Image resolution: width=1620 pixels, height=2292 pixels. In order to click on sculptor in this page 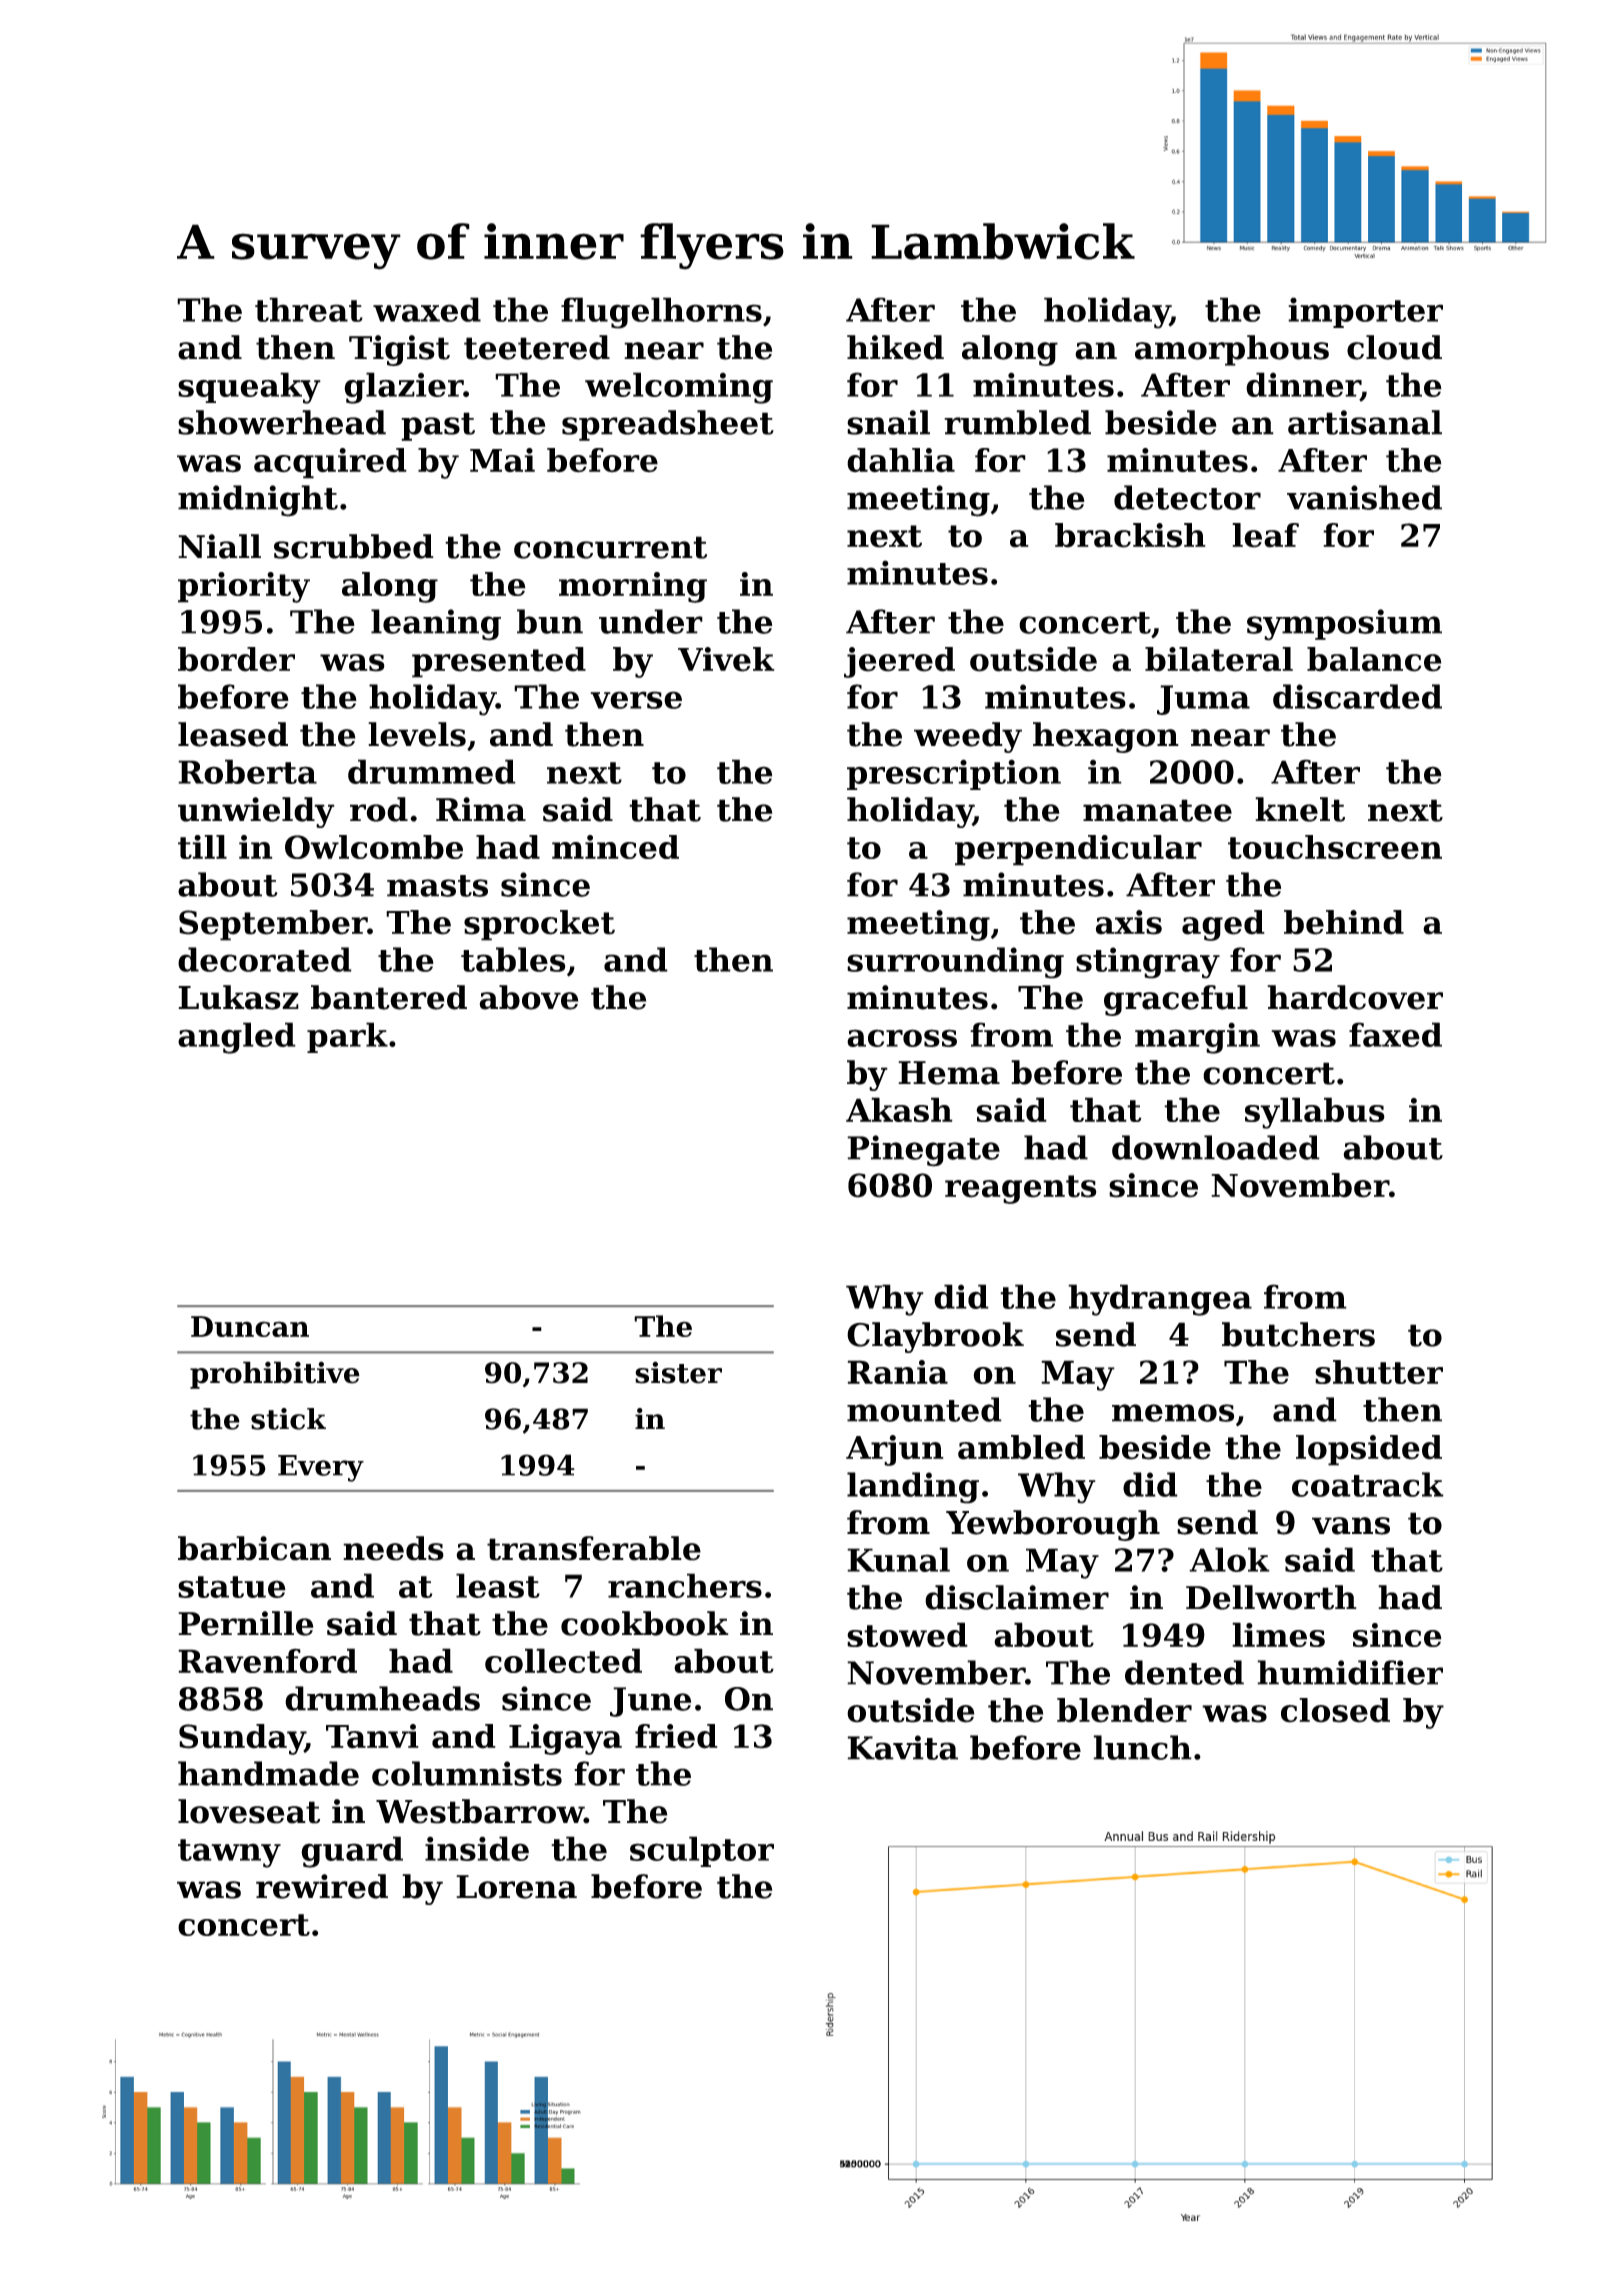, I will do `click(702, 1851)`.
